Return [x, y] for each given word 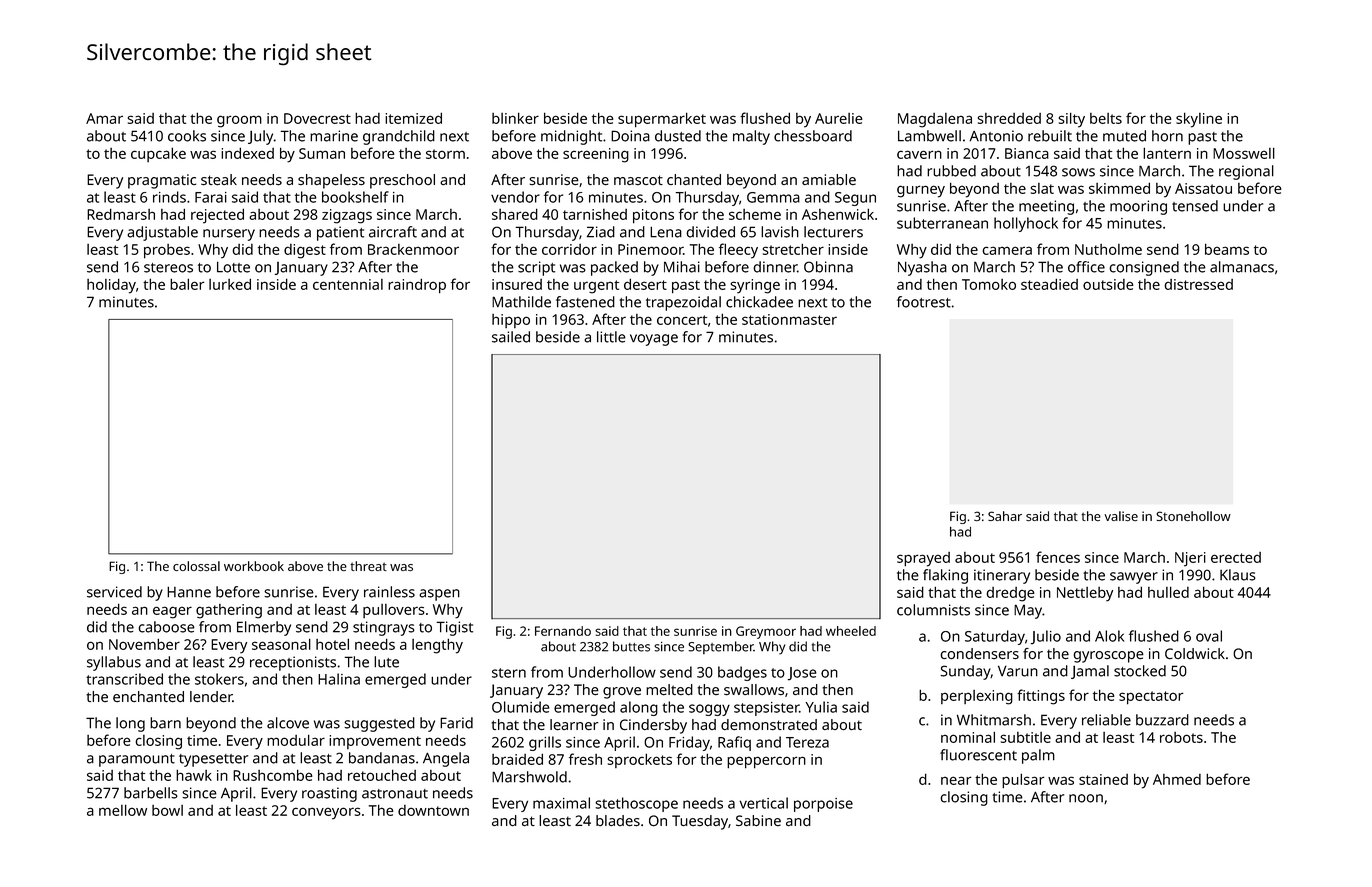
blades [618, 821]
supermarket [662, 120]
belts [1106, 118]
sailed [511, 337]
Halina [339, 679]
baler [187, 284]
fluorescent [978, 755]
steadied [1049, 284]
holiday [111, 286]
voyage [654, 340]
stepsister [766, 709]
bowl [167, 810]
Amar [104, 118]
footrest [924, 302]
